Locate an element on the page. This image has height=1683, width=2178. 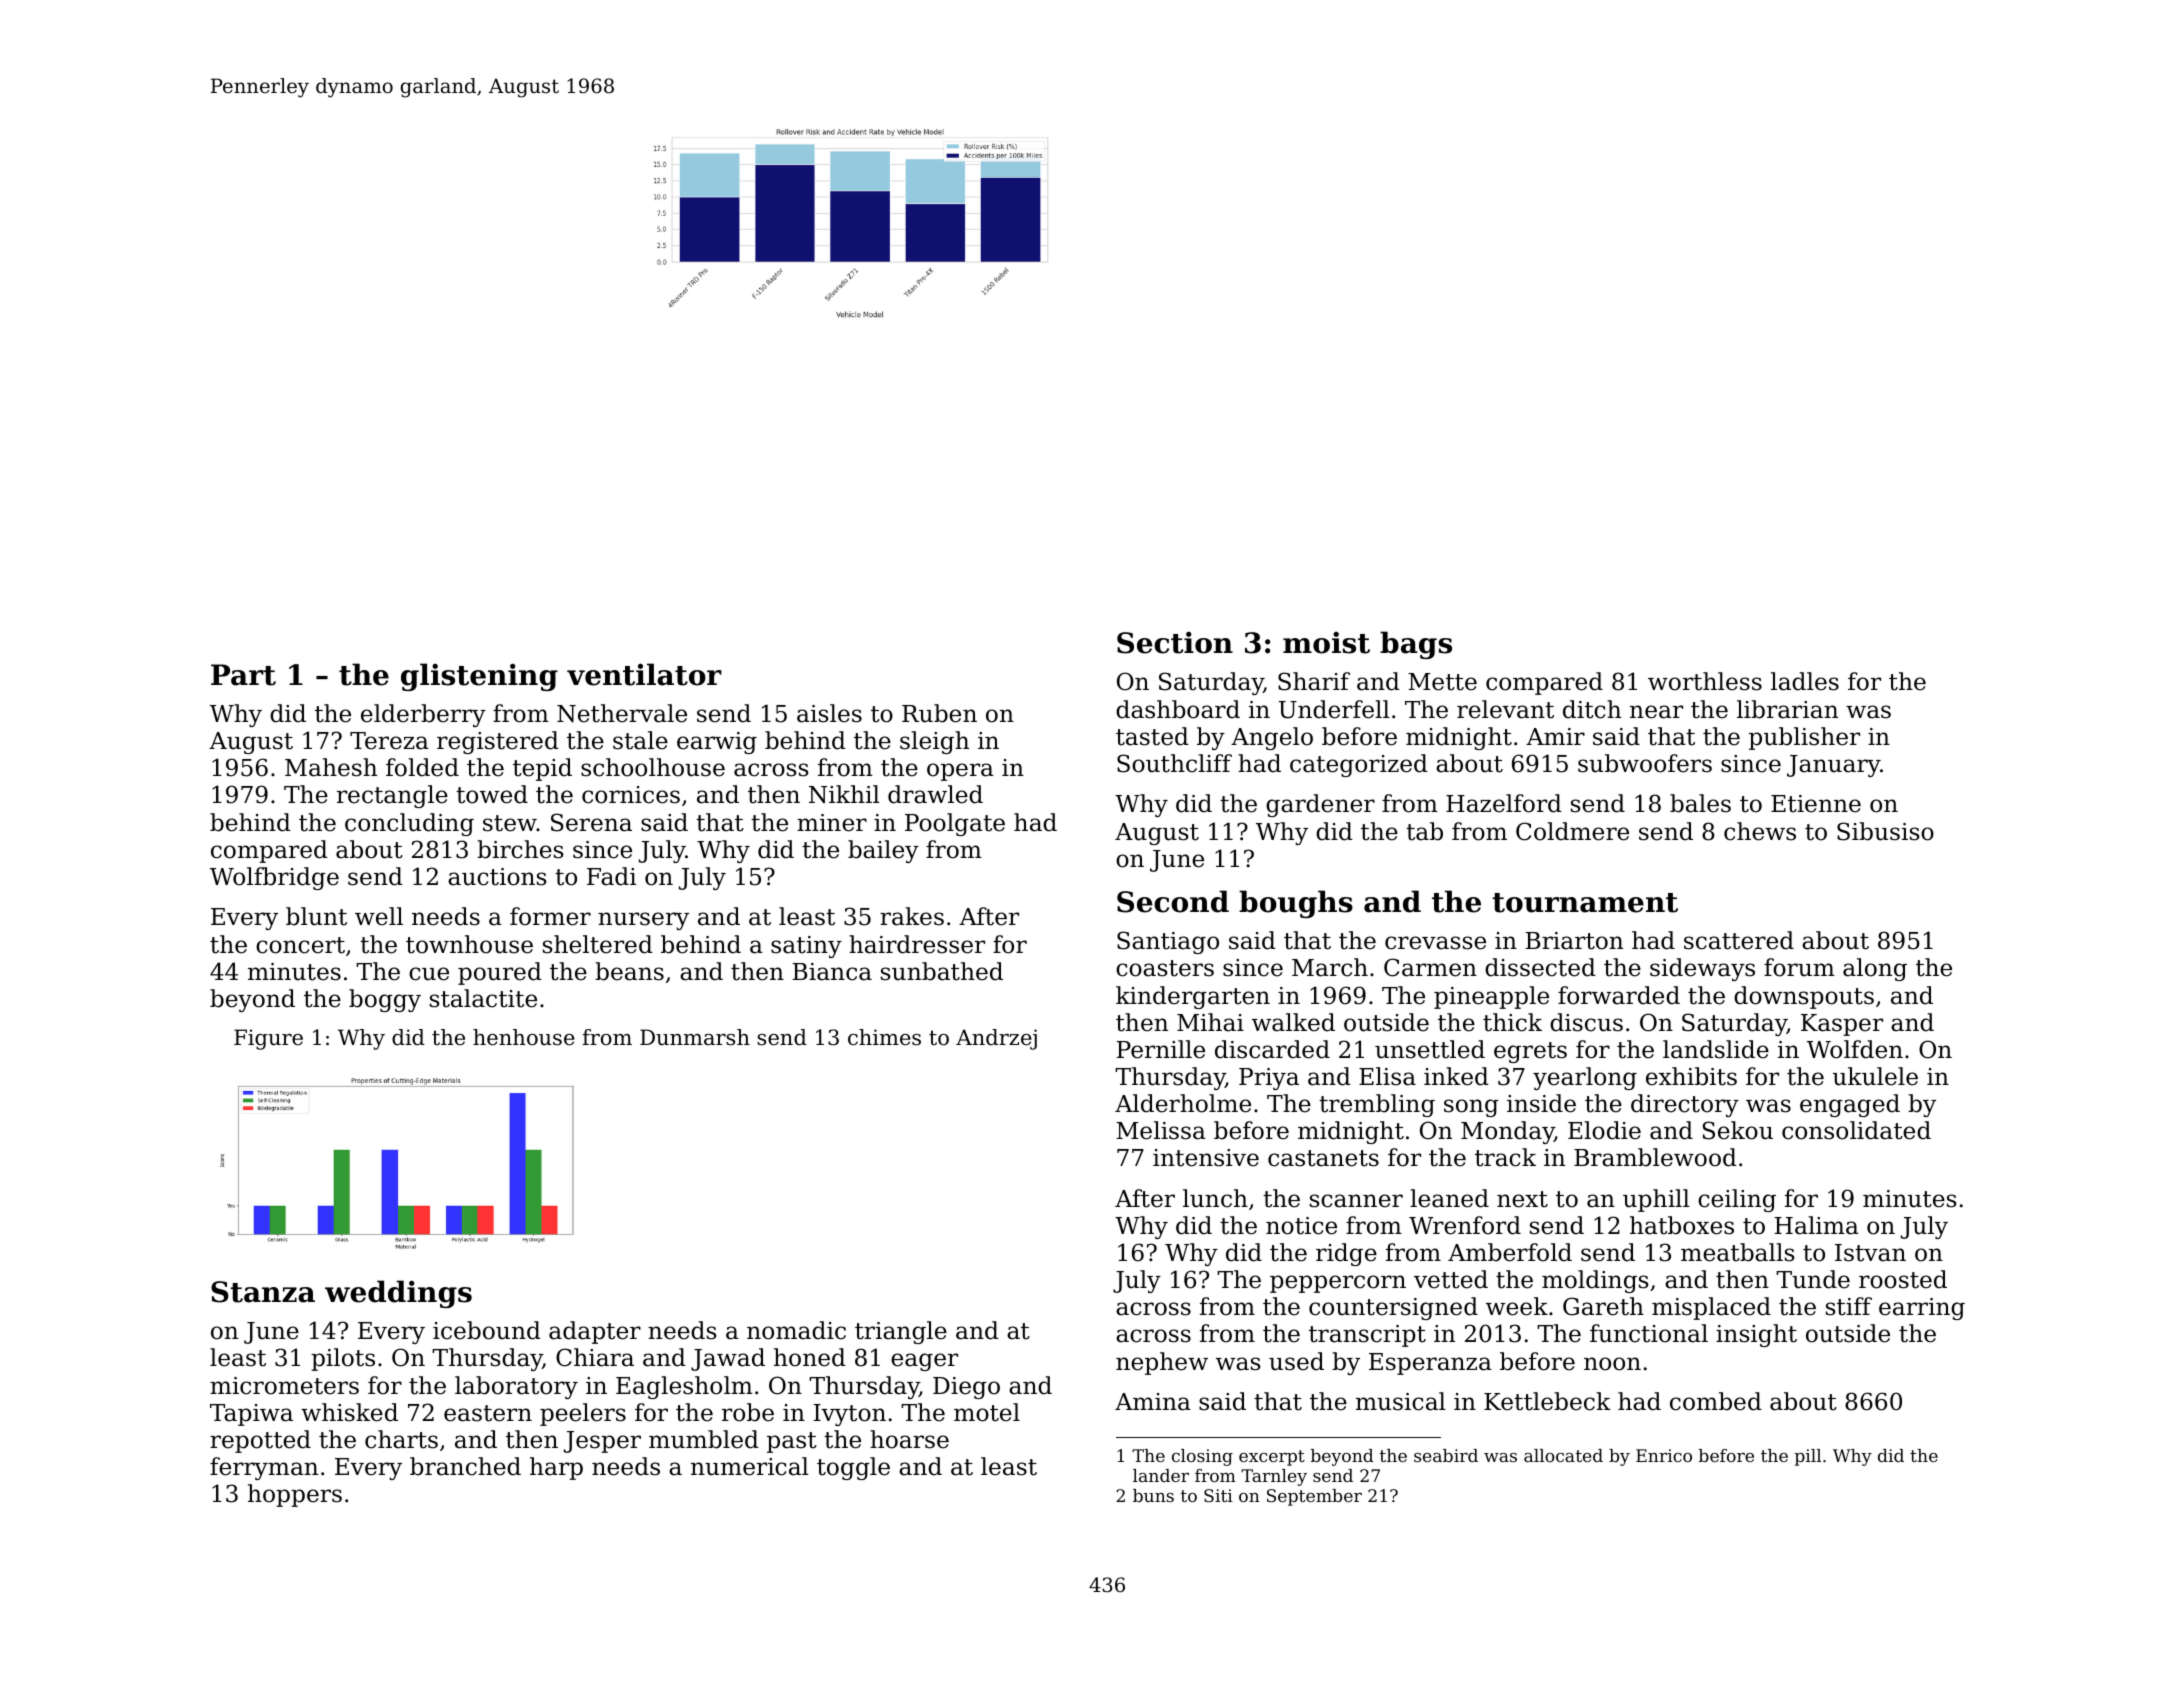
blunt is located at coordinates (316, 916).
